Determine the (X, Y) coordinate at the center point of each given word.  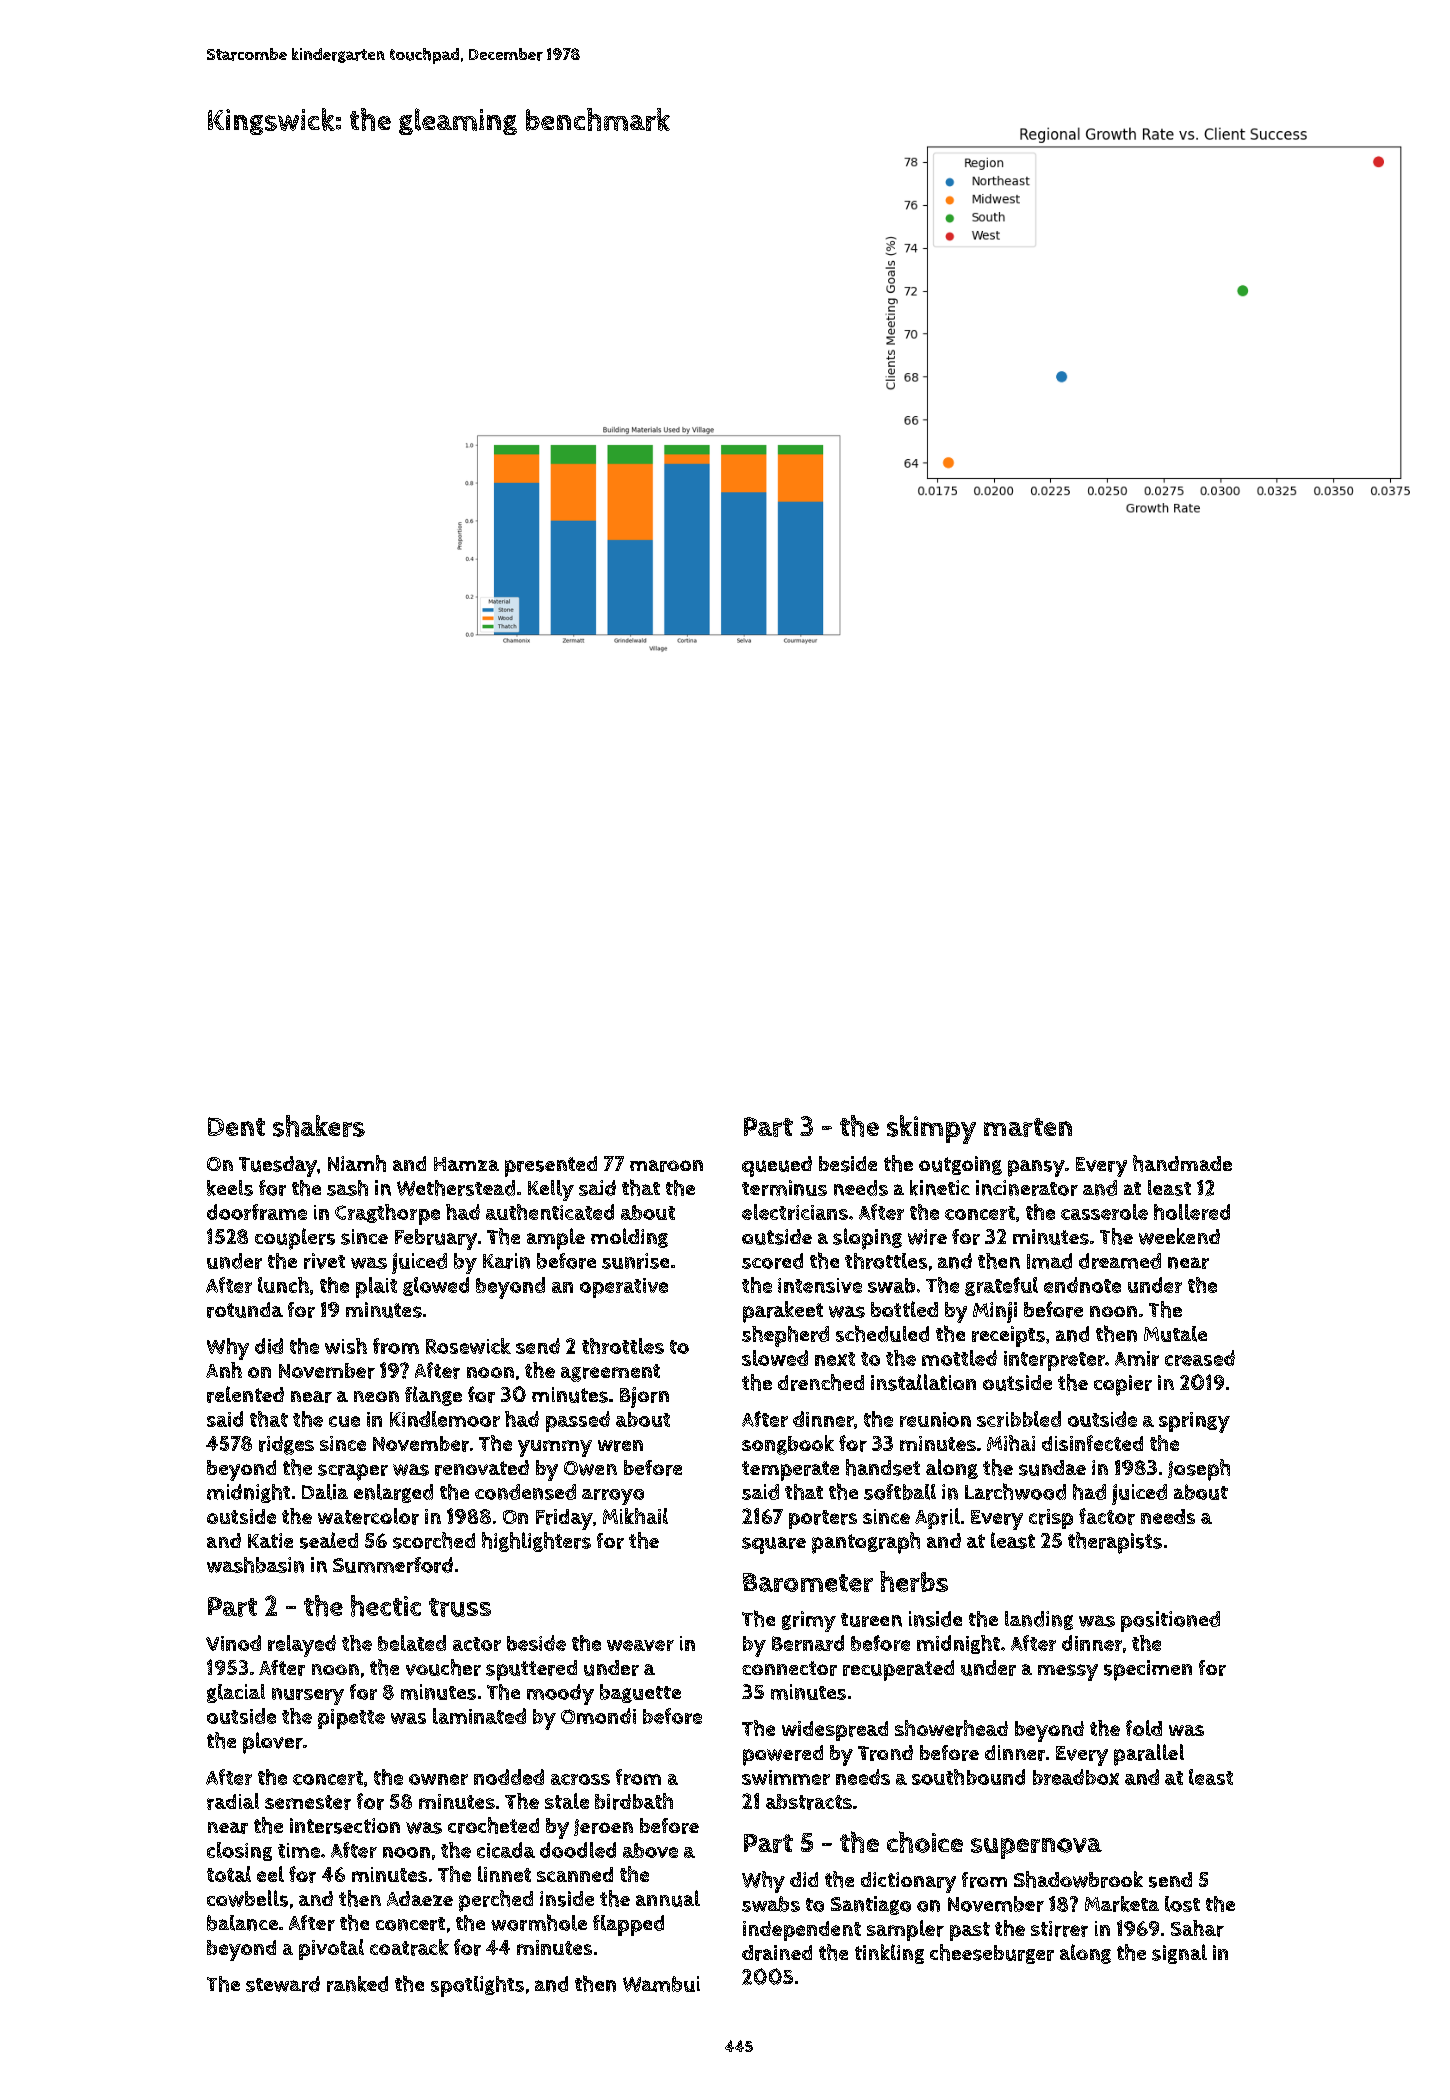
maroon (666, 1166)
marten (1028, 1127)
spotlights (477, 1986)
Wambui (661, 1984)
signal (1179, 1954)
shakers (319, 1126)
